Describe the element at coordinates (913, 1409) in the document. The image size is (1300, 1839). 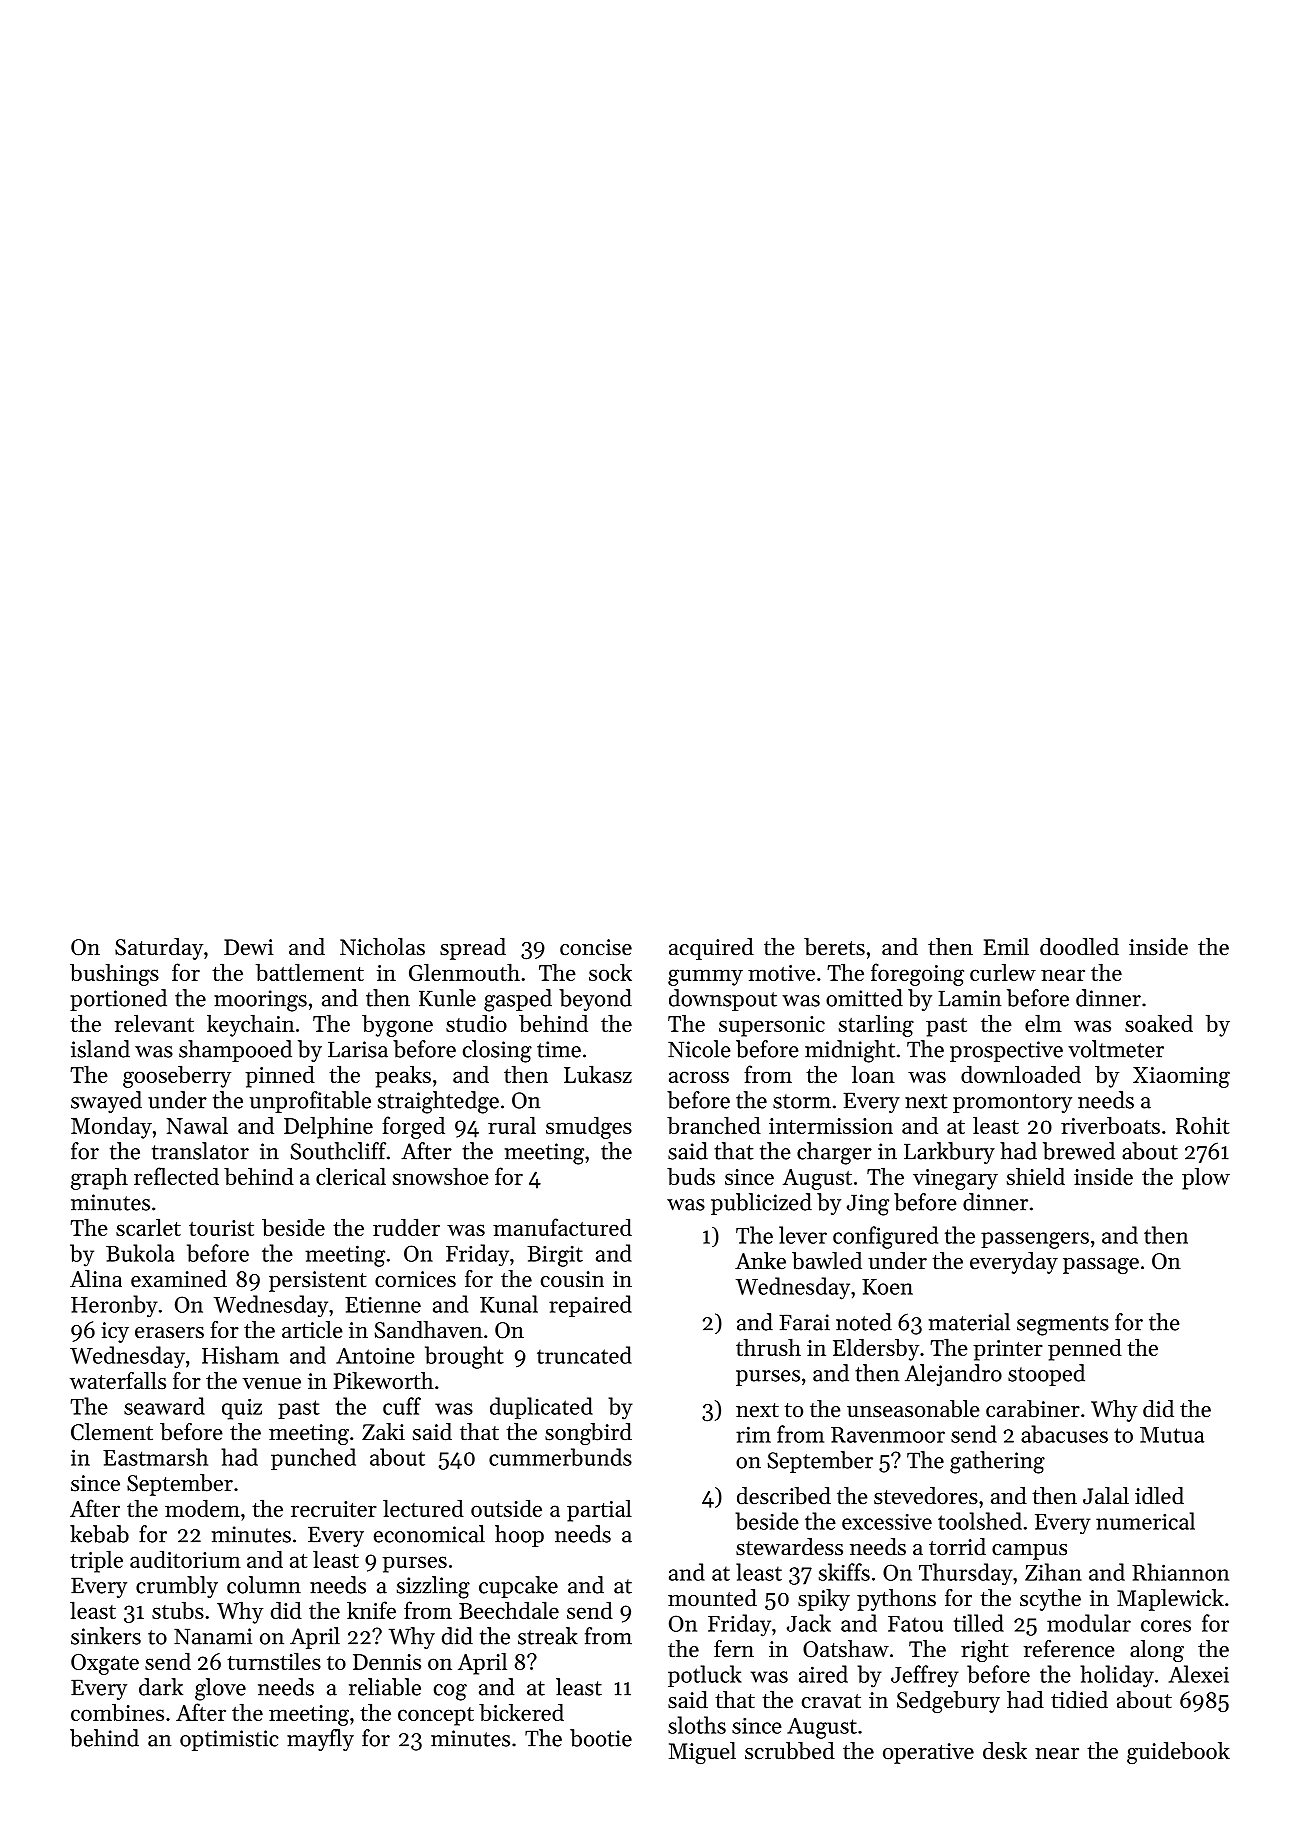
I see `unseasonable` at that location.
